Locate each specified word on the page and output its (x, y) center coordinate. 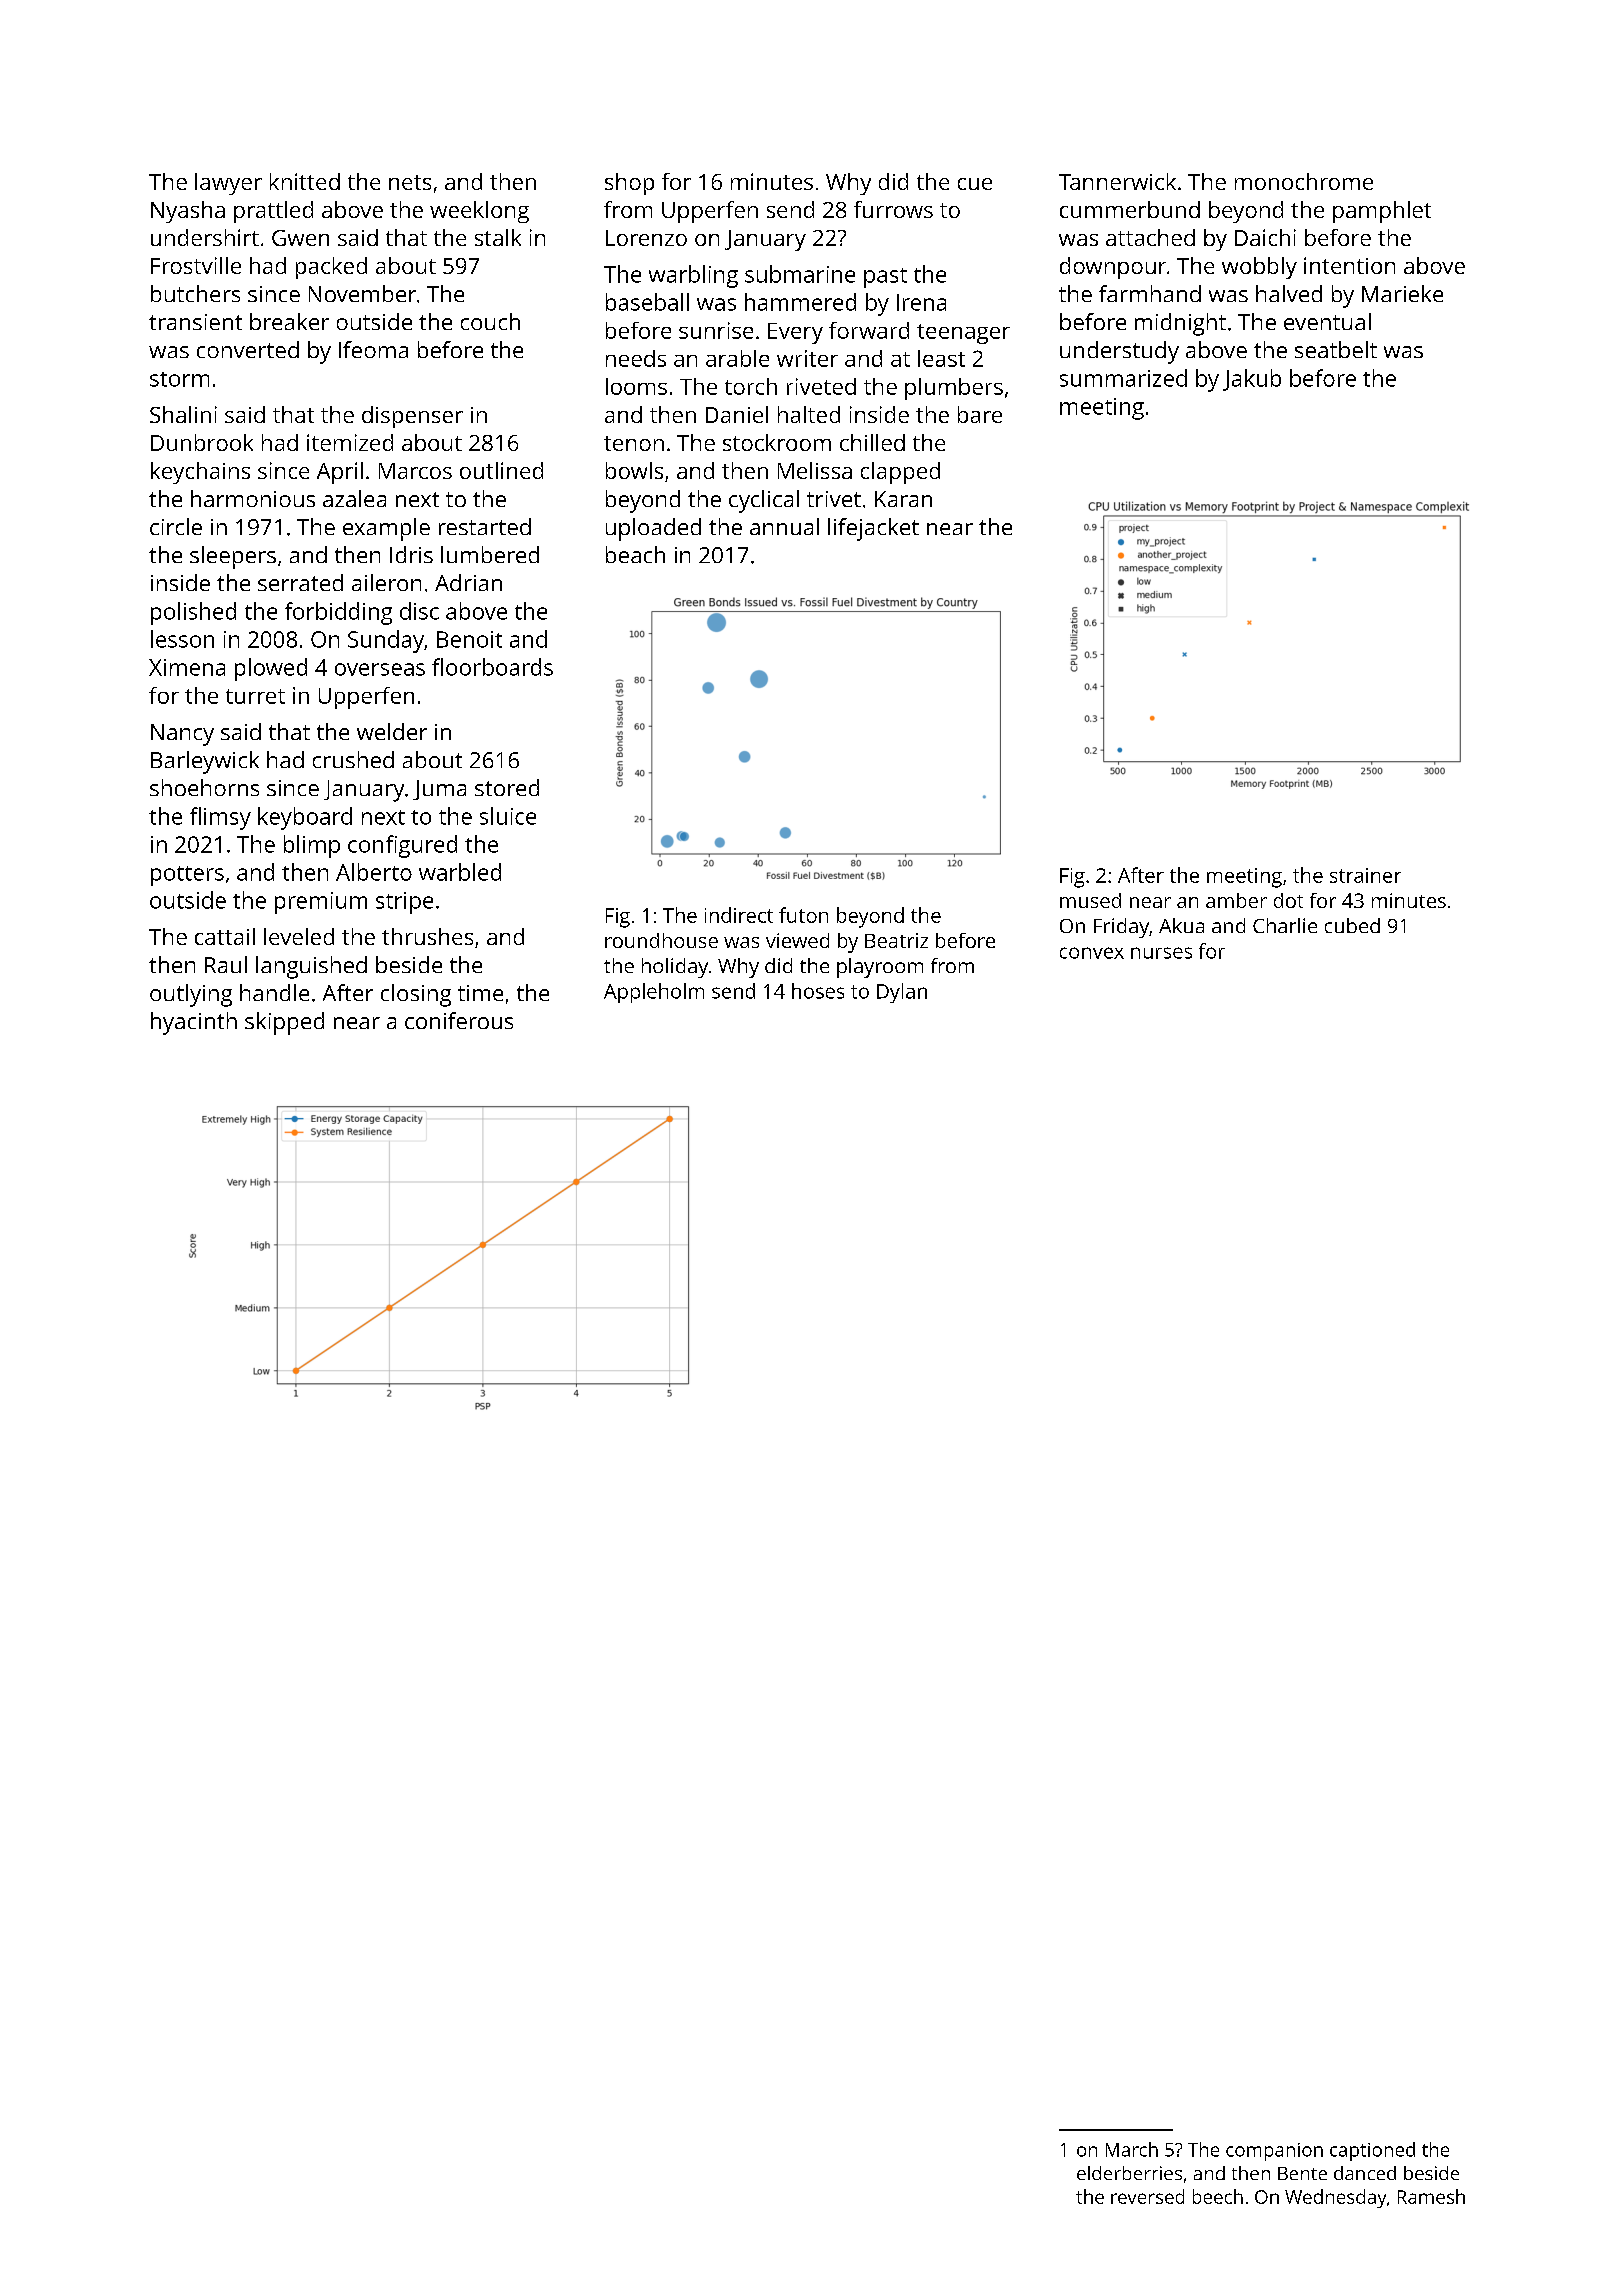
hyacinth (194, 1023)
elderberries (1129, 2173)
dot (1288, 900)
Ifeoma (373, 349)
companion (1274, 2152)
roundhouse (661, 940)
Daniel (737, 414)
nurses (1161, 953)
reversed (1147, 2196)
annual (784, 526)
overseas (380, 669)
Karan (903, 499)
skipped (284, 1023)
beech (1218, 2196)
